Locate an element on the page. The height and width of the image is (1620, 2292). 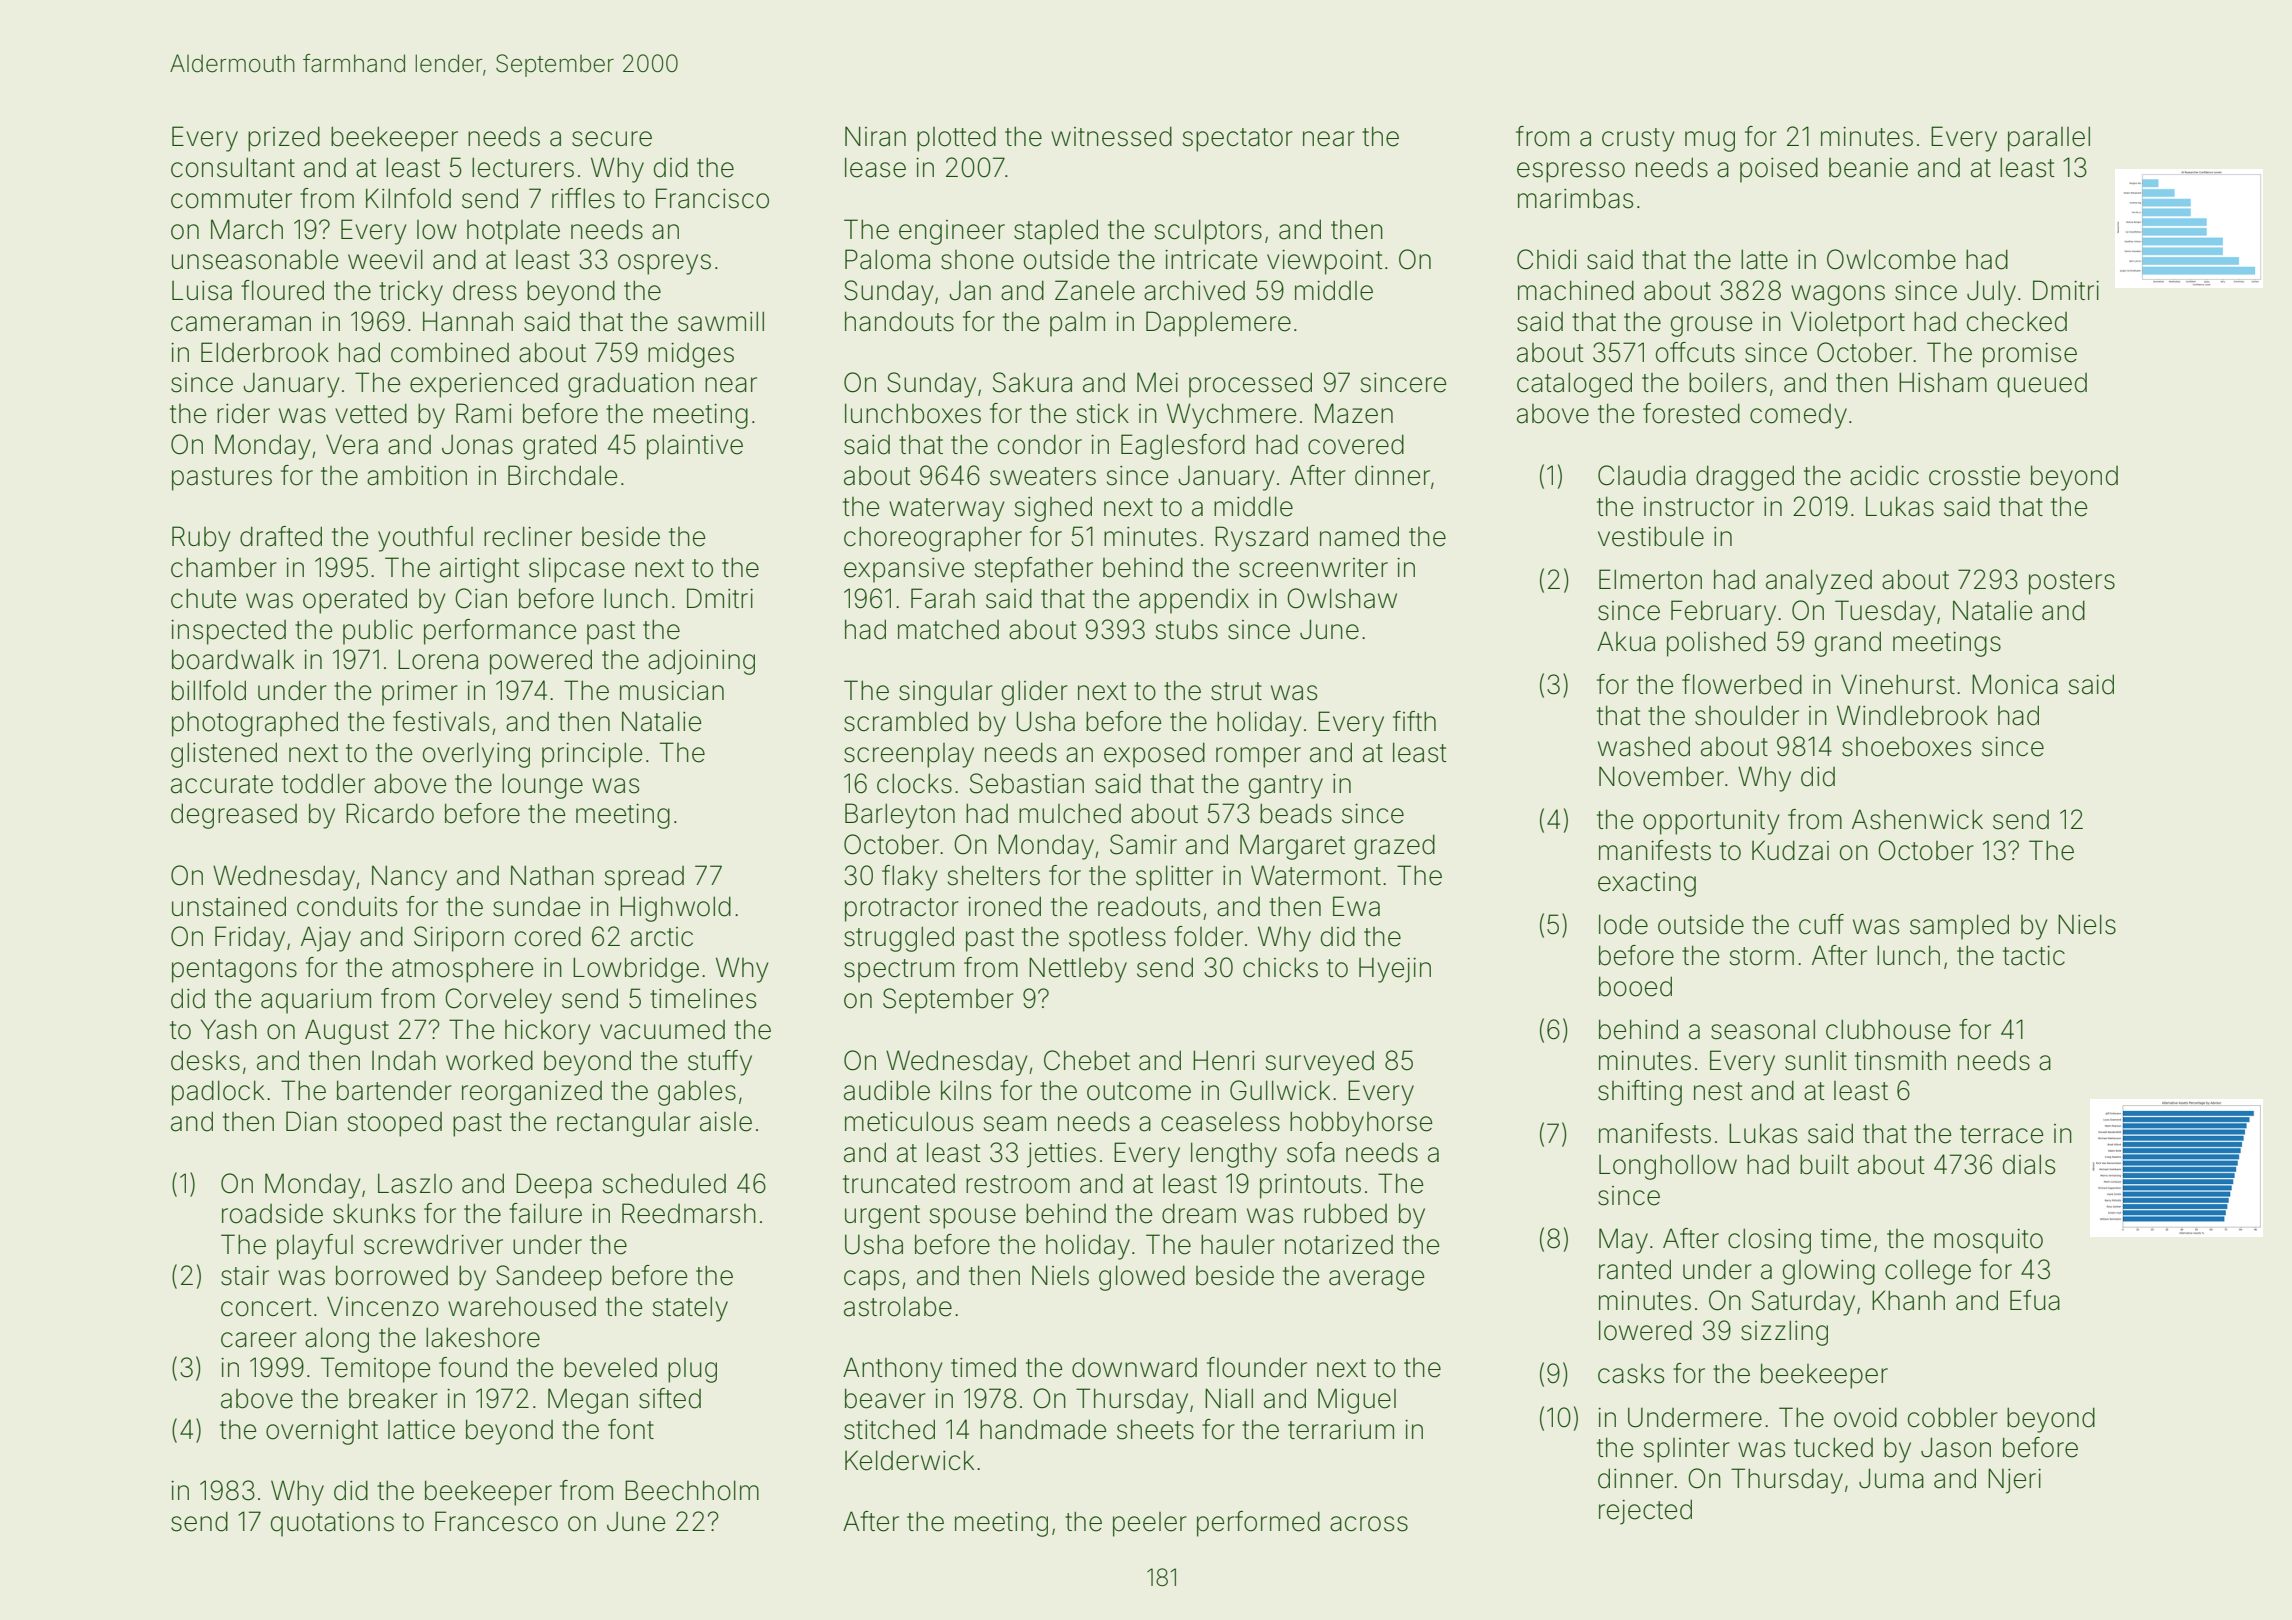
Owlshaw is located at coordinates (1342, 598).
